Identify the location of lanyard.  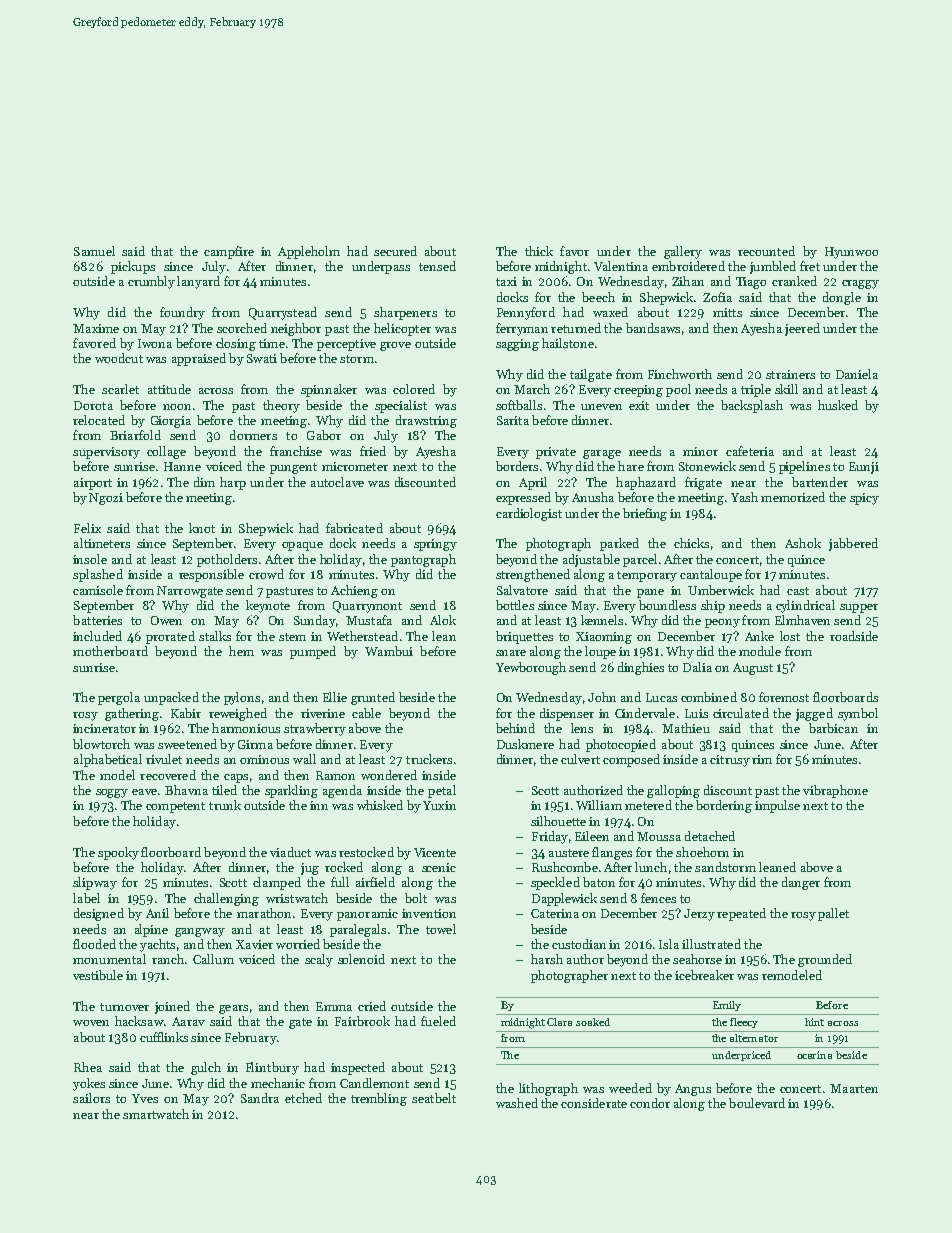
(198, 282).
